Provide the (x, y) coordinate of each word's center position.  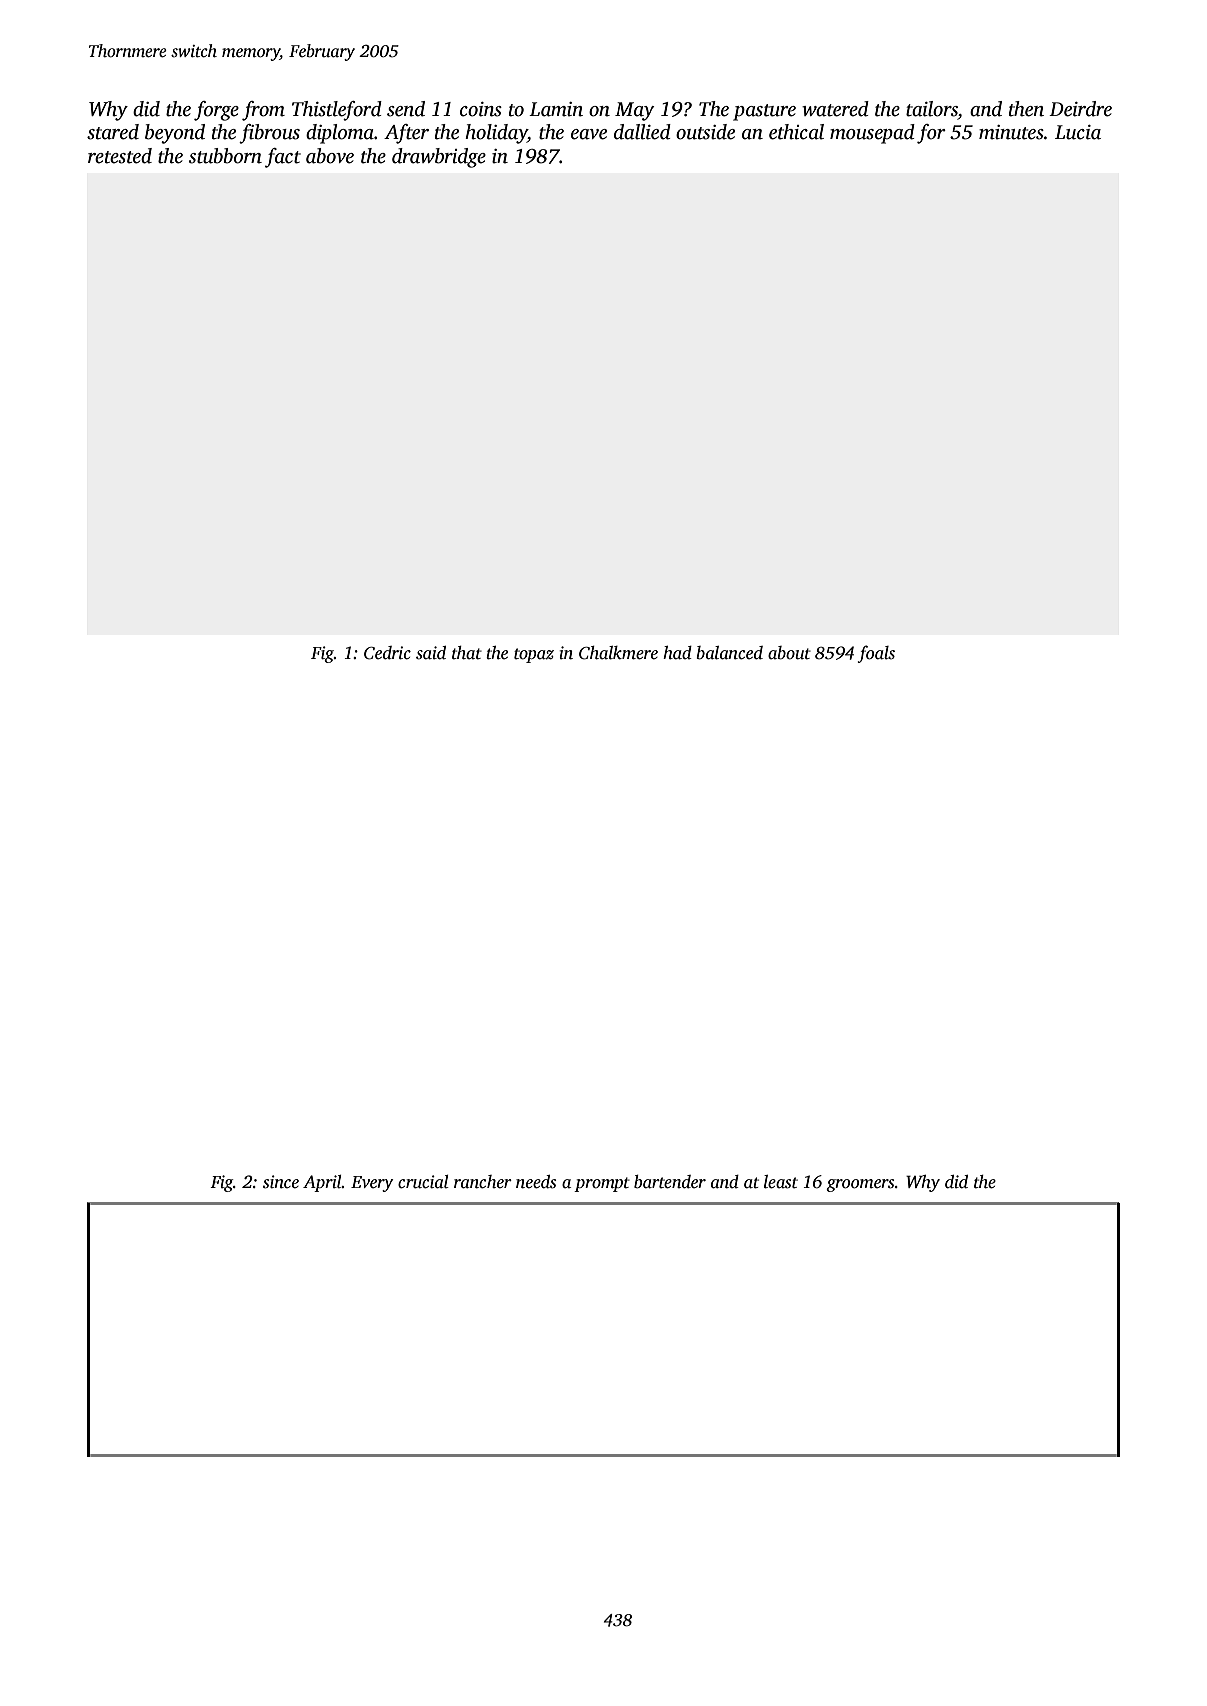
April (322, 1183)
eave (589, 134)
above (330, 156)
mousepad (872, 134)
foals (876, 654)
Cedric (387, 653)
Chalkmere (618, 653)
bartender (670, 1182)
